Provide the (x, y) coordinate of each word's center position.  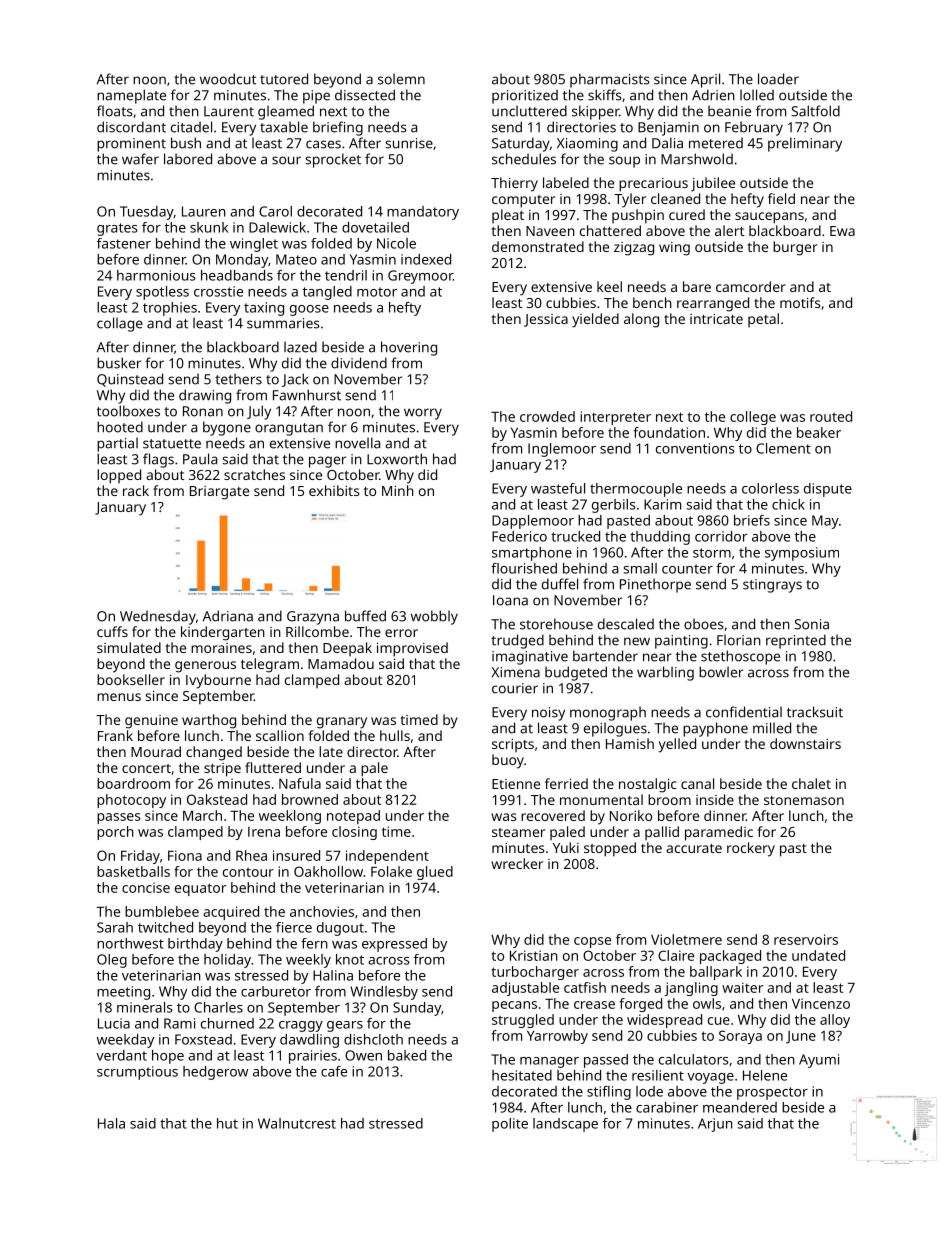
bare (697, 286)
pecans (514, 1006)
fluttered (273, 767)
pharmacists (610, 80)
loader (778, 79)
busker (119, 363)
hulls (395, 735)
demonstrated (538, 246)
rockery (751, 849)
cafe (334, 1071)
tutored (284, 79)
